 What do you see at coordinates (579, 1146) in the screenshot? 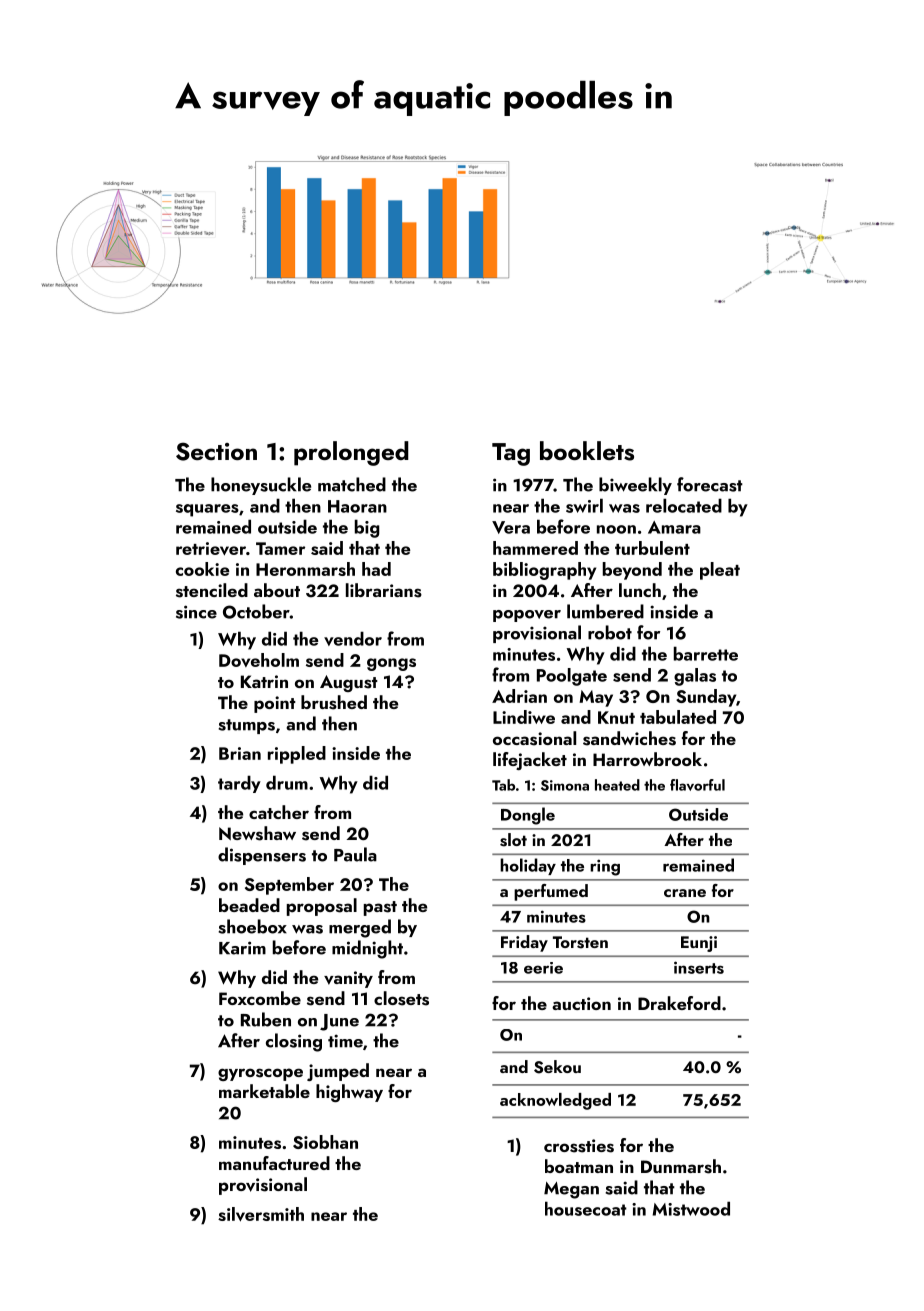
I see `crossties` at bounding box center [579, 1146].
